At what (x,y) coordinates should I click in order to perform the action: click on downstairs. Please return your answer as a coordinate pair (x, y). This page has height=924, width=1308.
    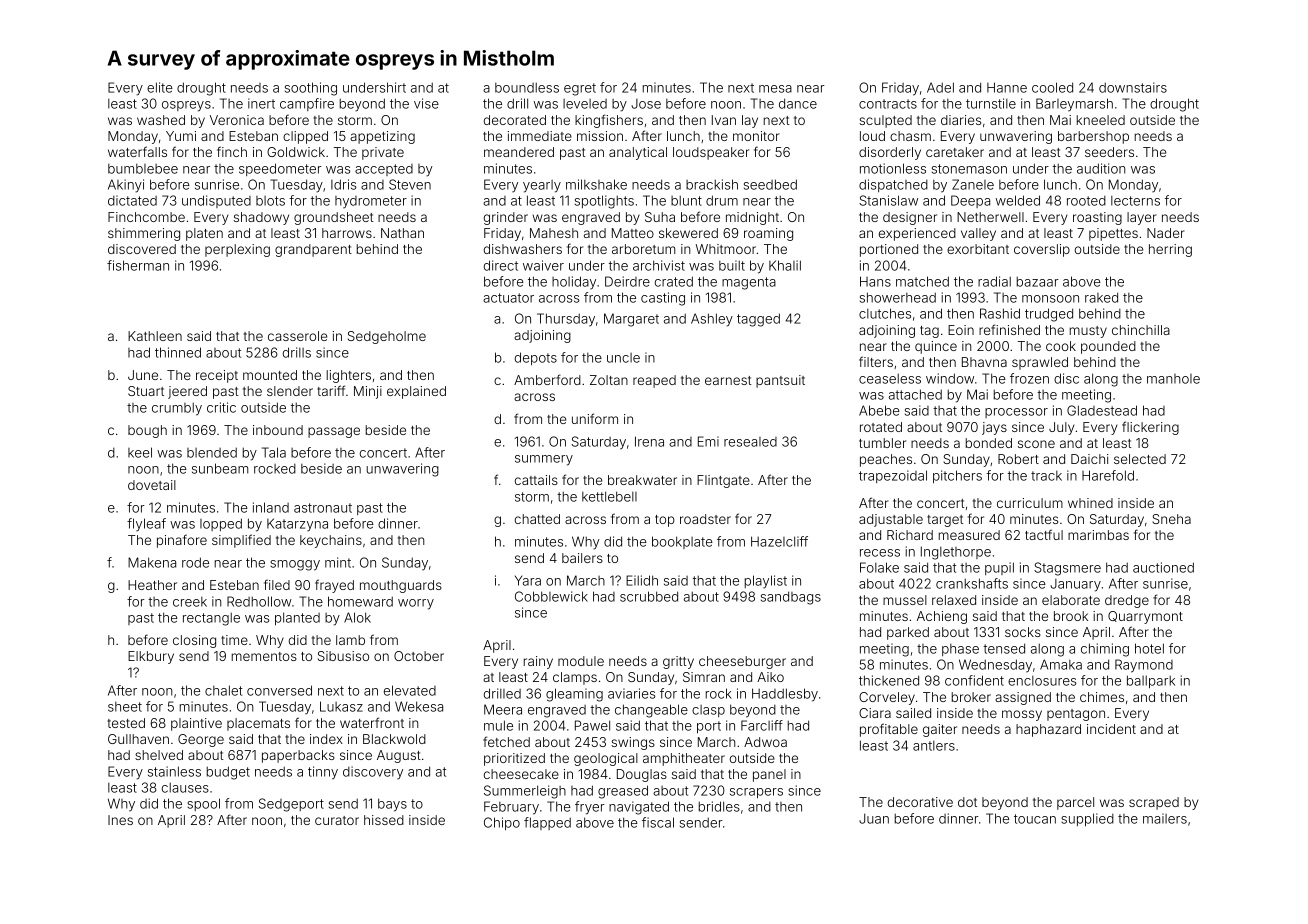
    Looking at the image, I should click on (1133, 87).
